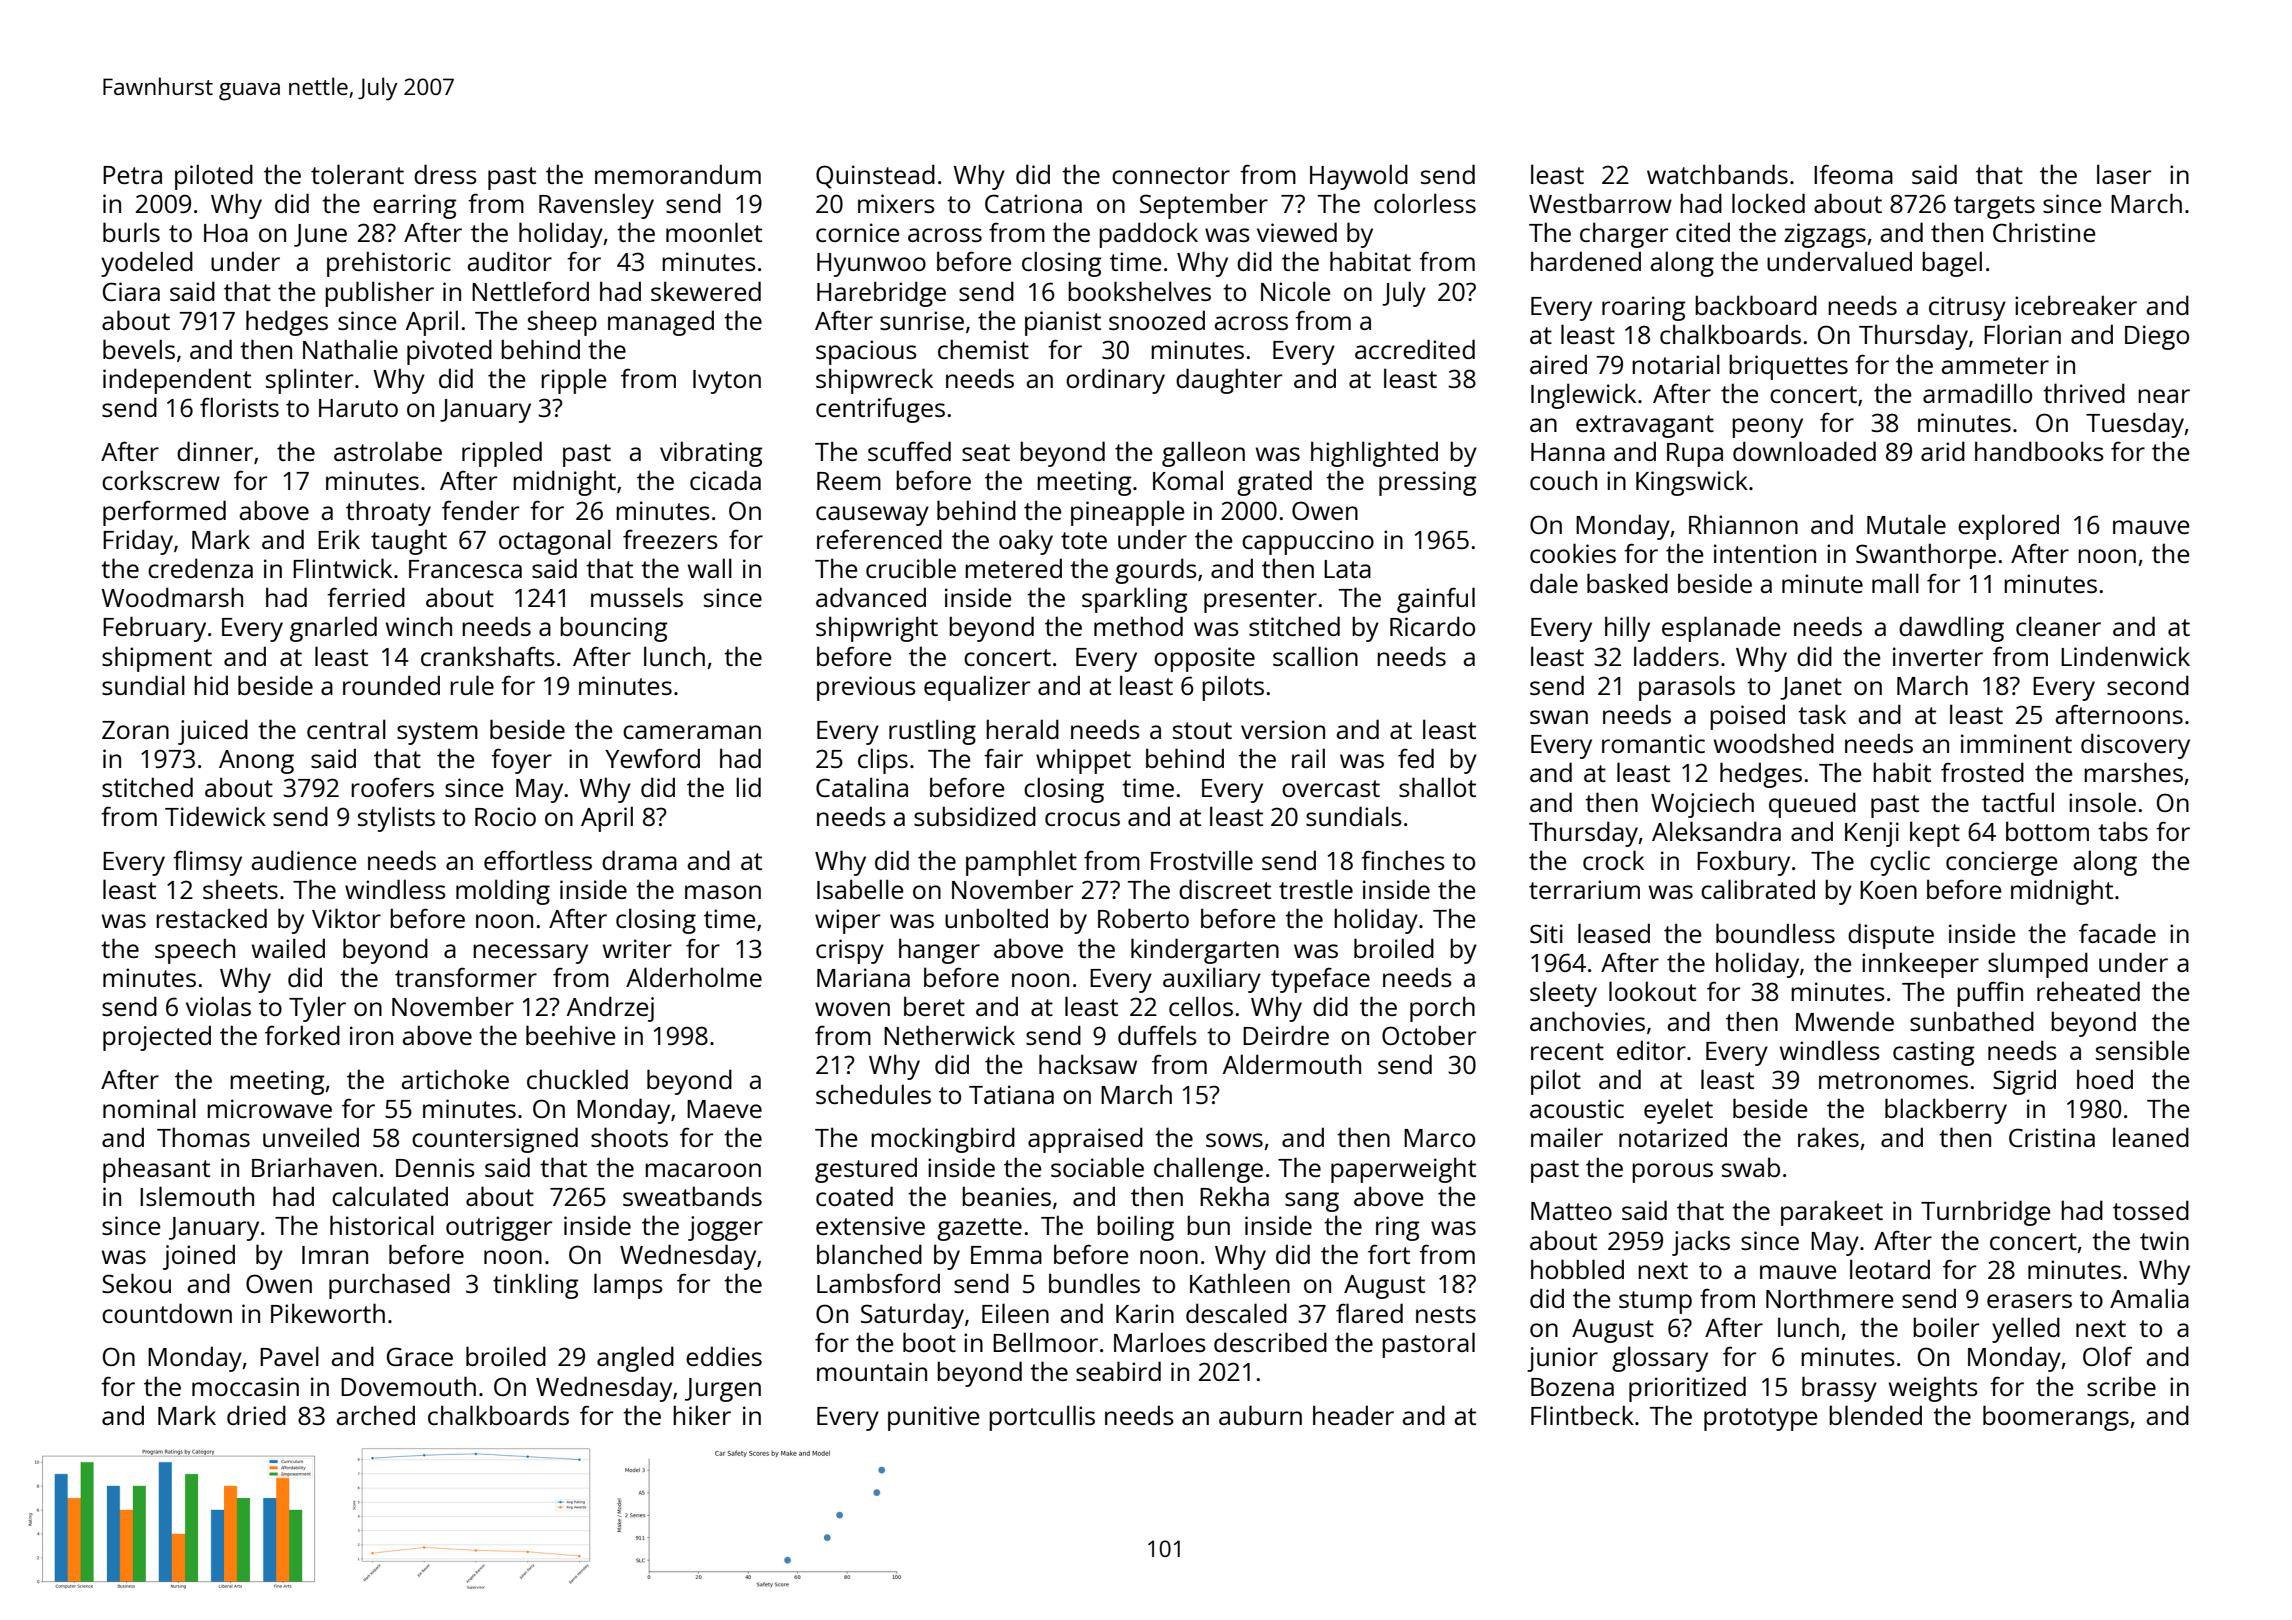  What do you see at coordinates (172, 597) in the document?
I see `Woodmarsh` at bounding box center [172, 597].
